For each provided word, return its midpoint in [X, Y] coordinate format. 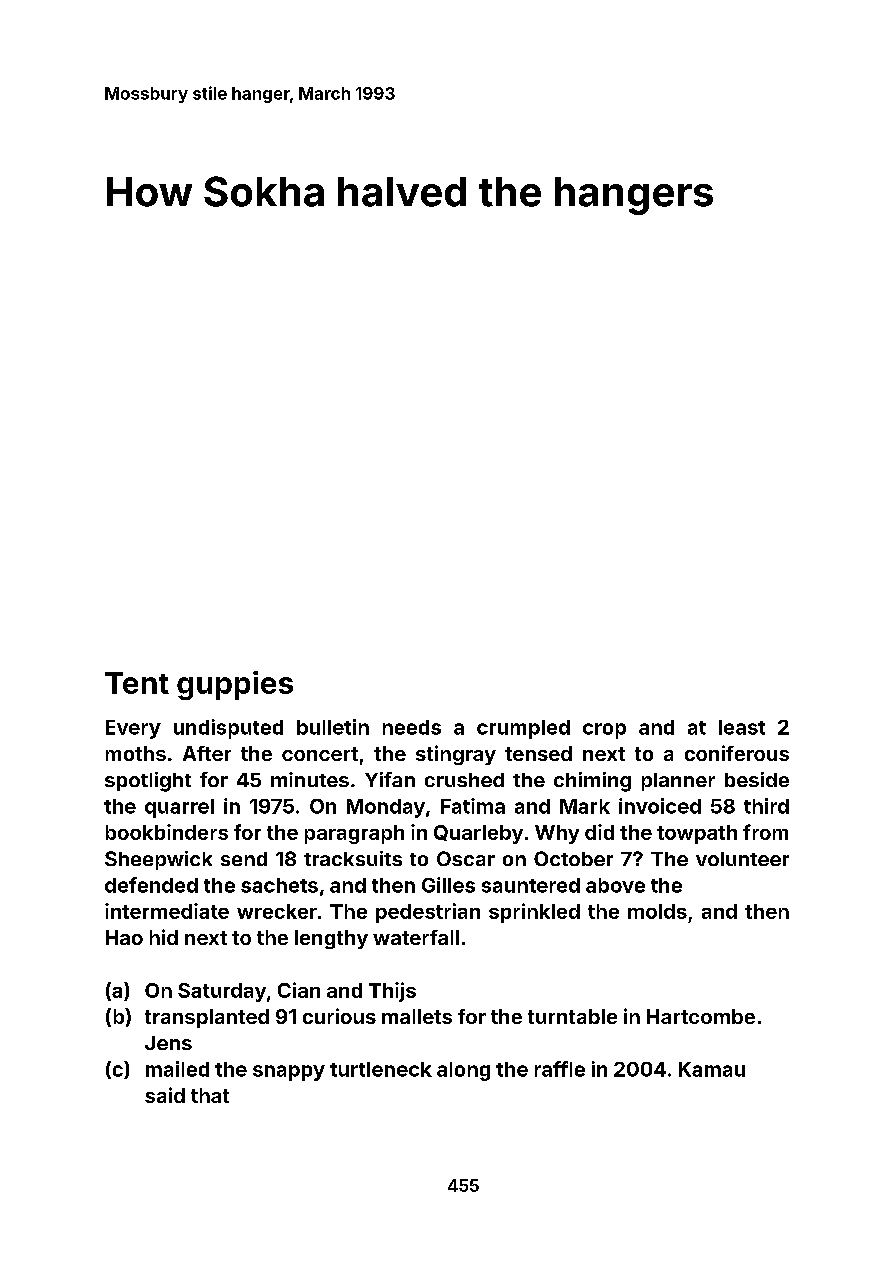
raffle [560, 1069]
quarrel [179, 808]
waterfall [416, 937]
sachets [279, 885]
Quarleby [478, 834]
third [766, 806]
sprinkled [534, 913]
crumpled [523, 729]
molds [657, 911]
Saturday [222, 992]
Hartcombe [701, 1016]
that [210, 1095]
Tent [137, 683]
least [742, 727]
